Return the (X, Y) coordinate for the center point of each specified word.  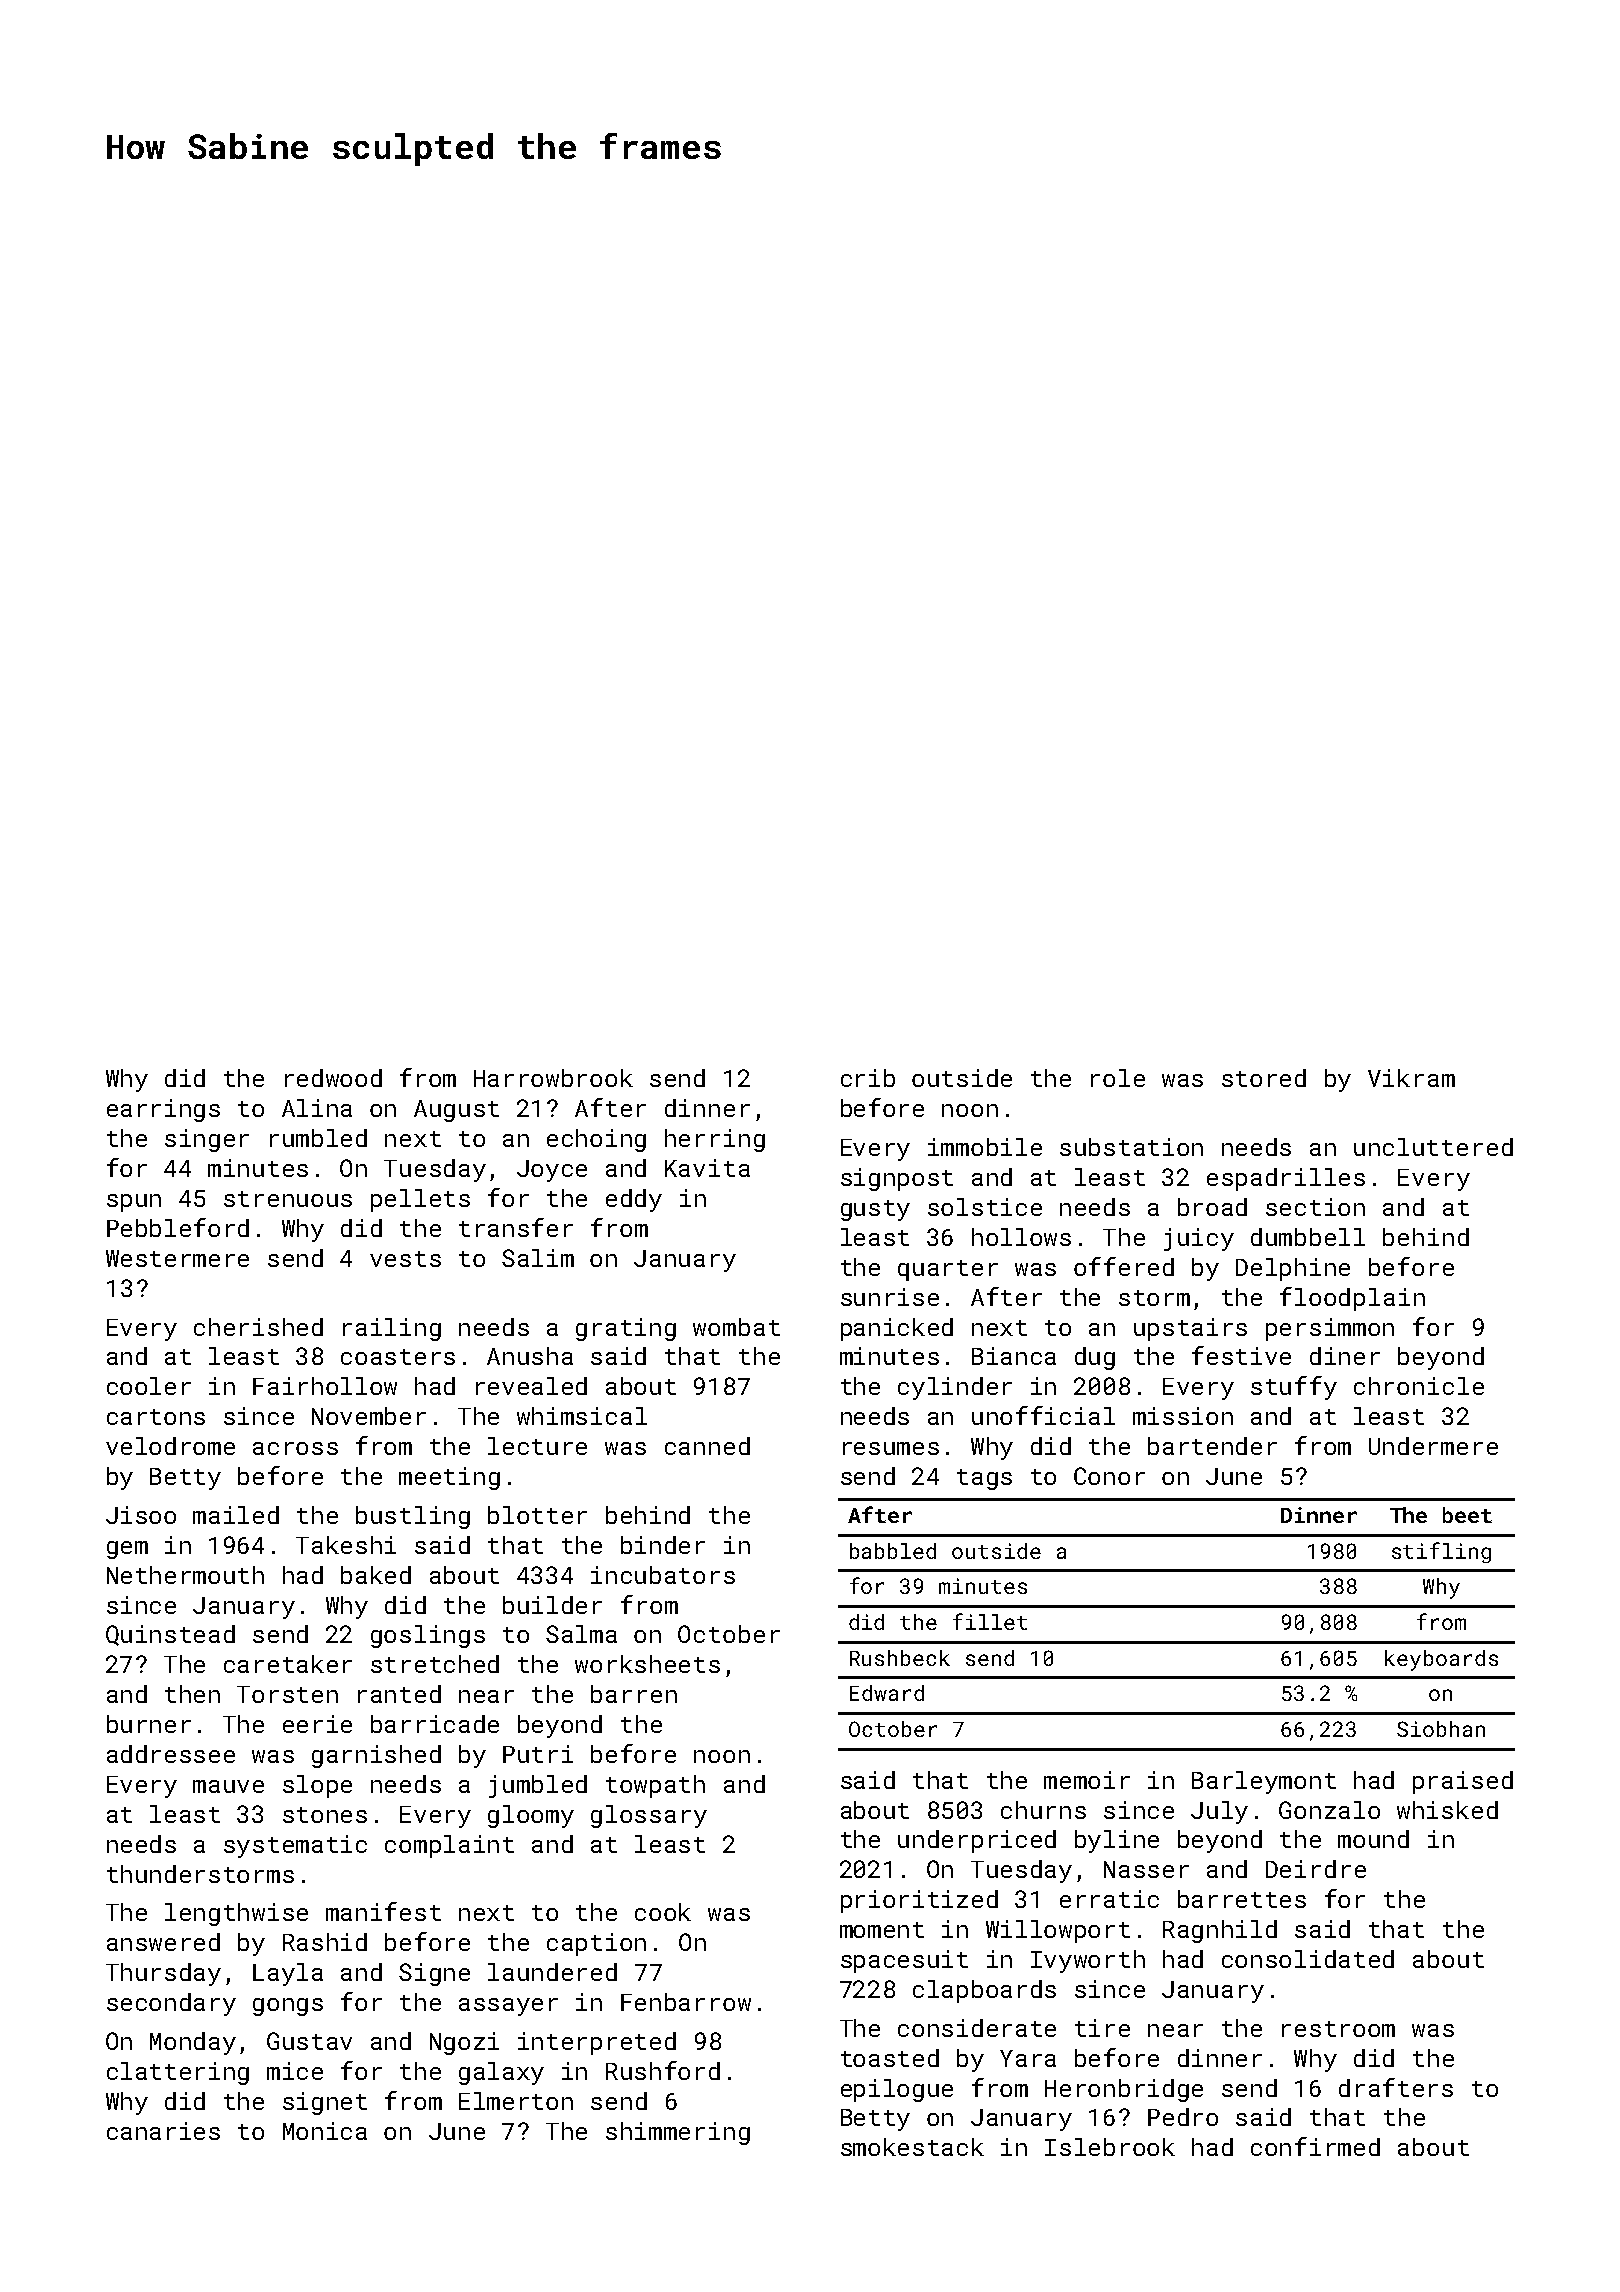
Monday (193, 2043)
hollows (1021, 1237)
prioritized (919, 1901)
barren (634, 1694)
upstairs (1190, 1329)
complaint (449, 1846)
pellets (420, 1200)
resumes (891, 1448)
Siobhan (1441, 1729)
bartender (1212, 1446)
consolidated (1308, 1959)
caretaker (288, 1664)
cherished (258, 1327)
